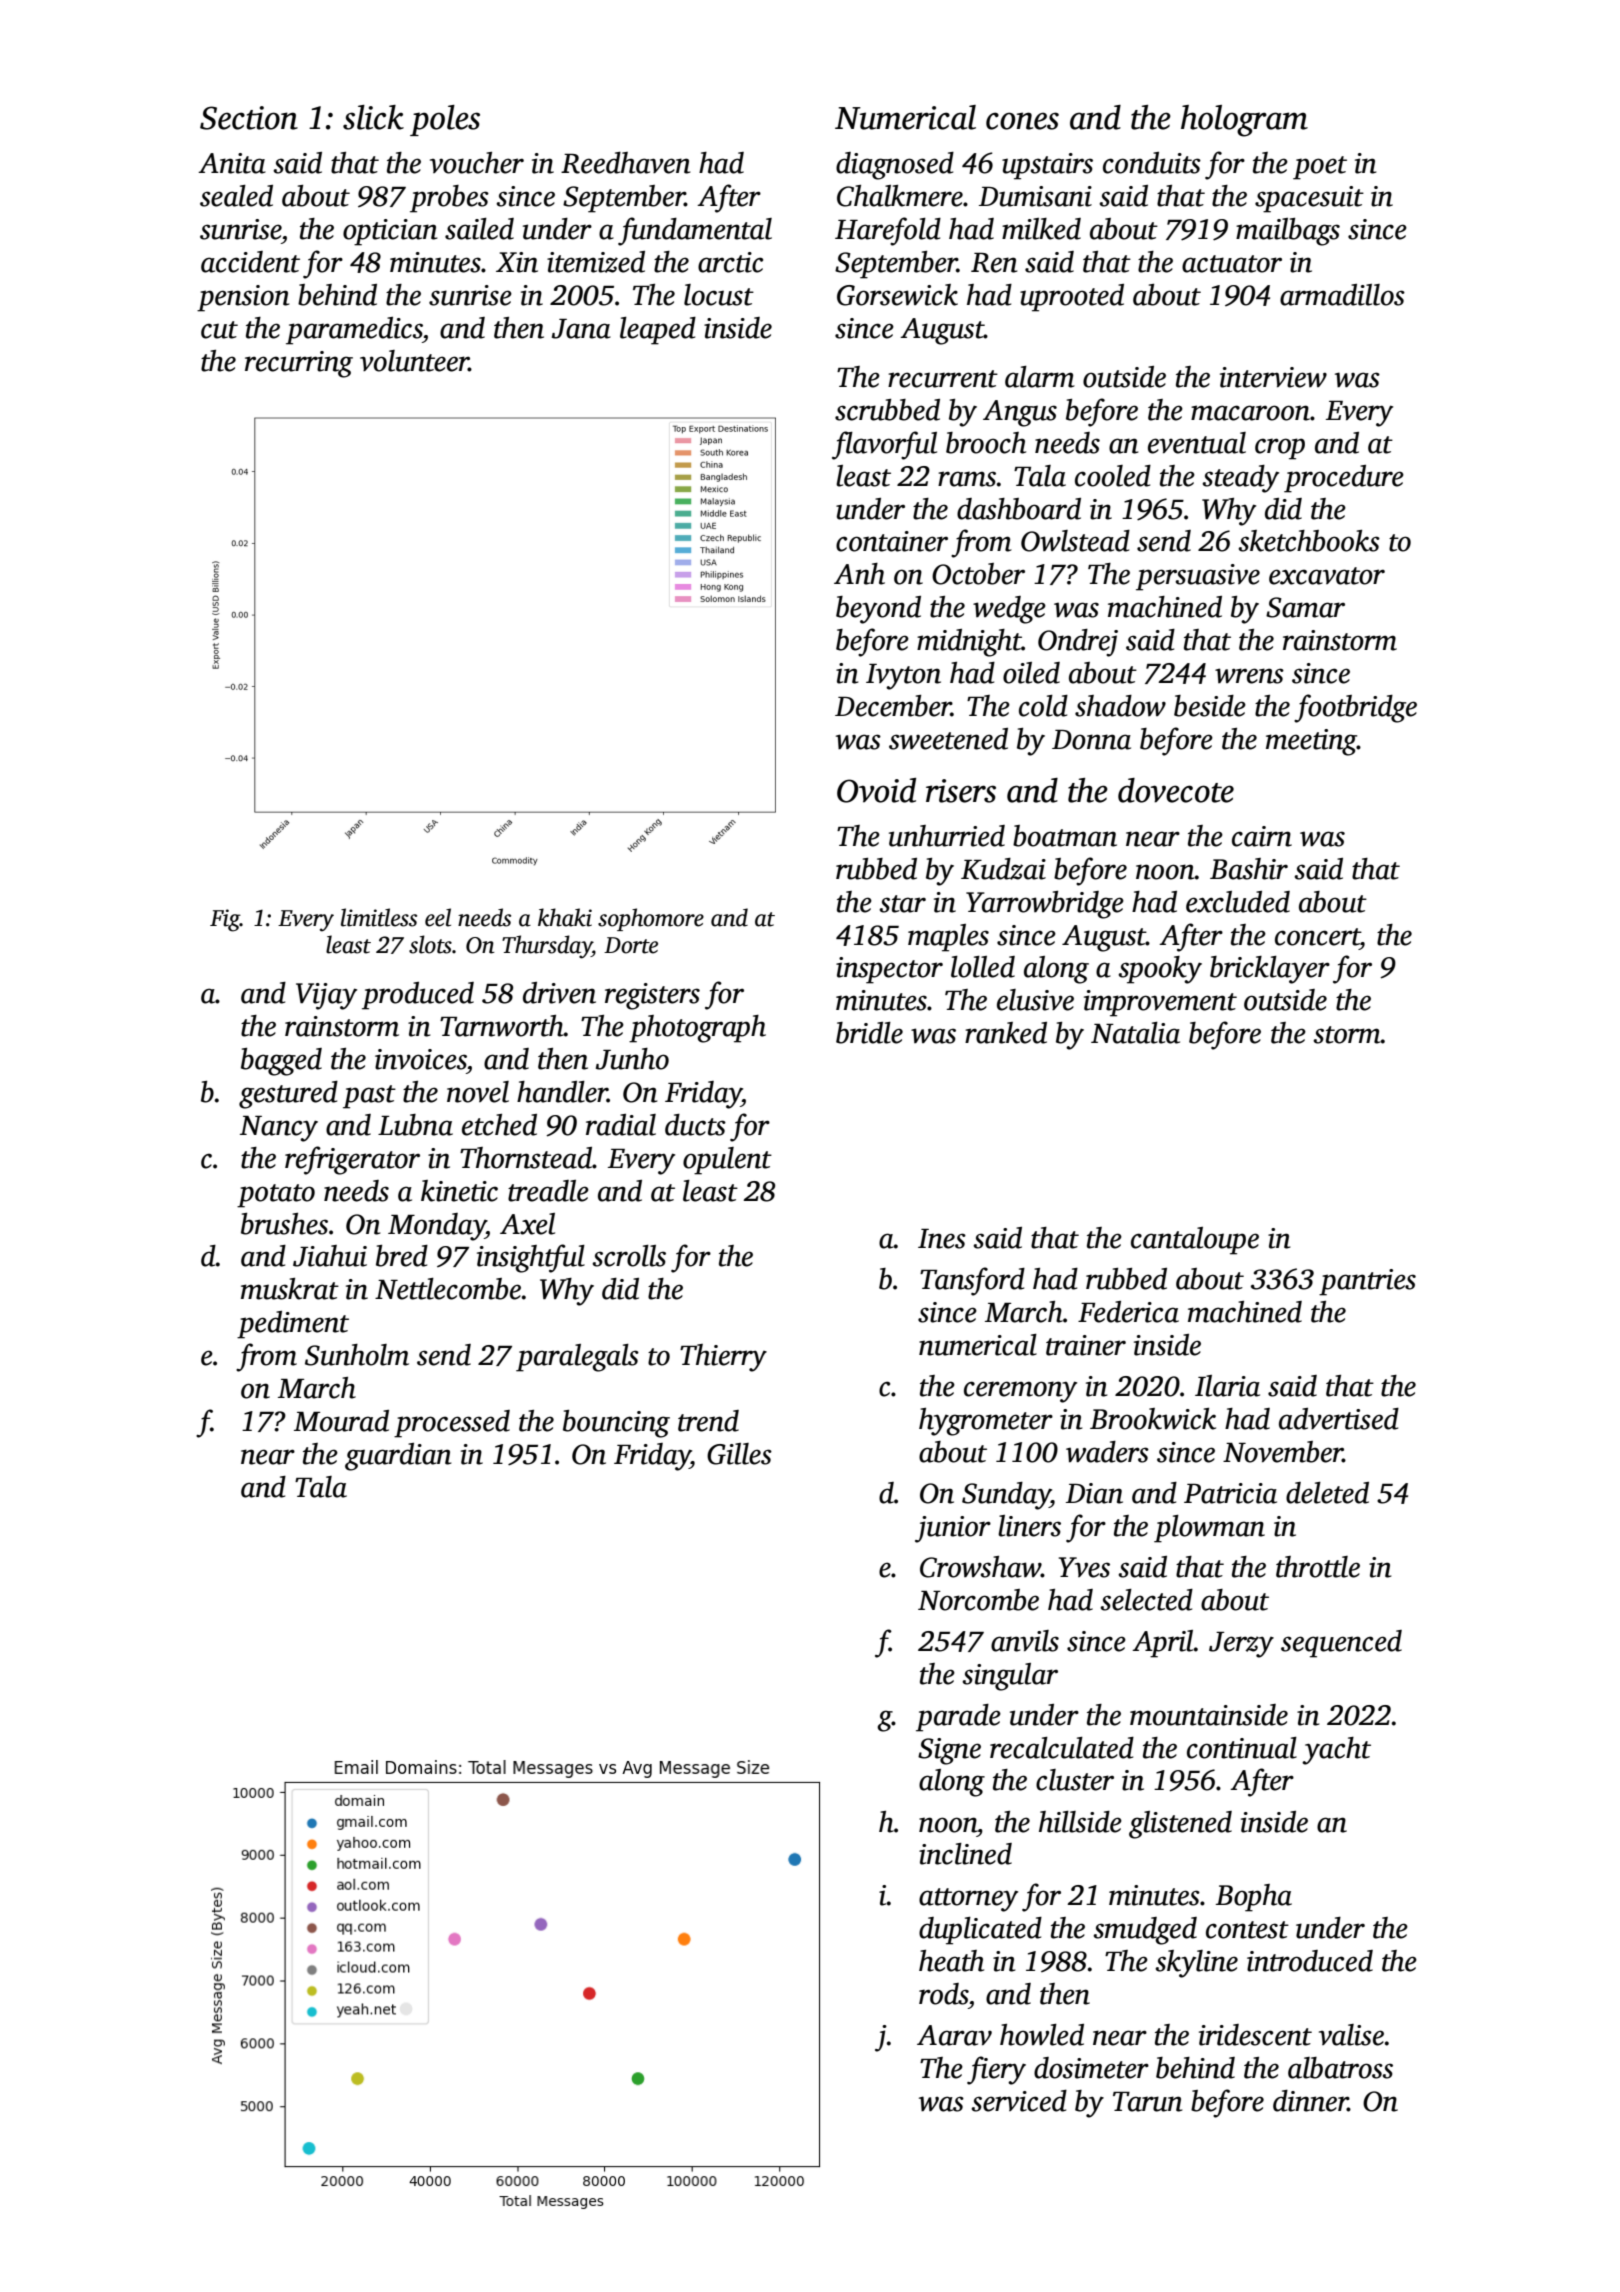 The width and height of the page is (1620, 2292). Describe the element at coordinates (625, 163) in the page. I see `Reedhaven` at that location.
